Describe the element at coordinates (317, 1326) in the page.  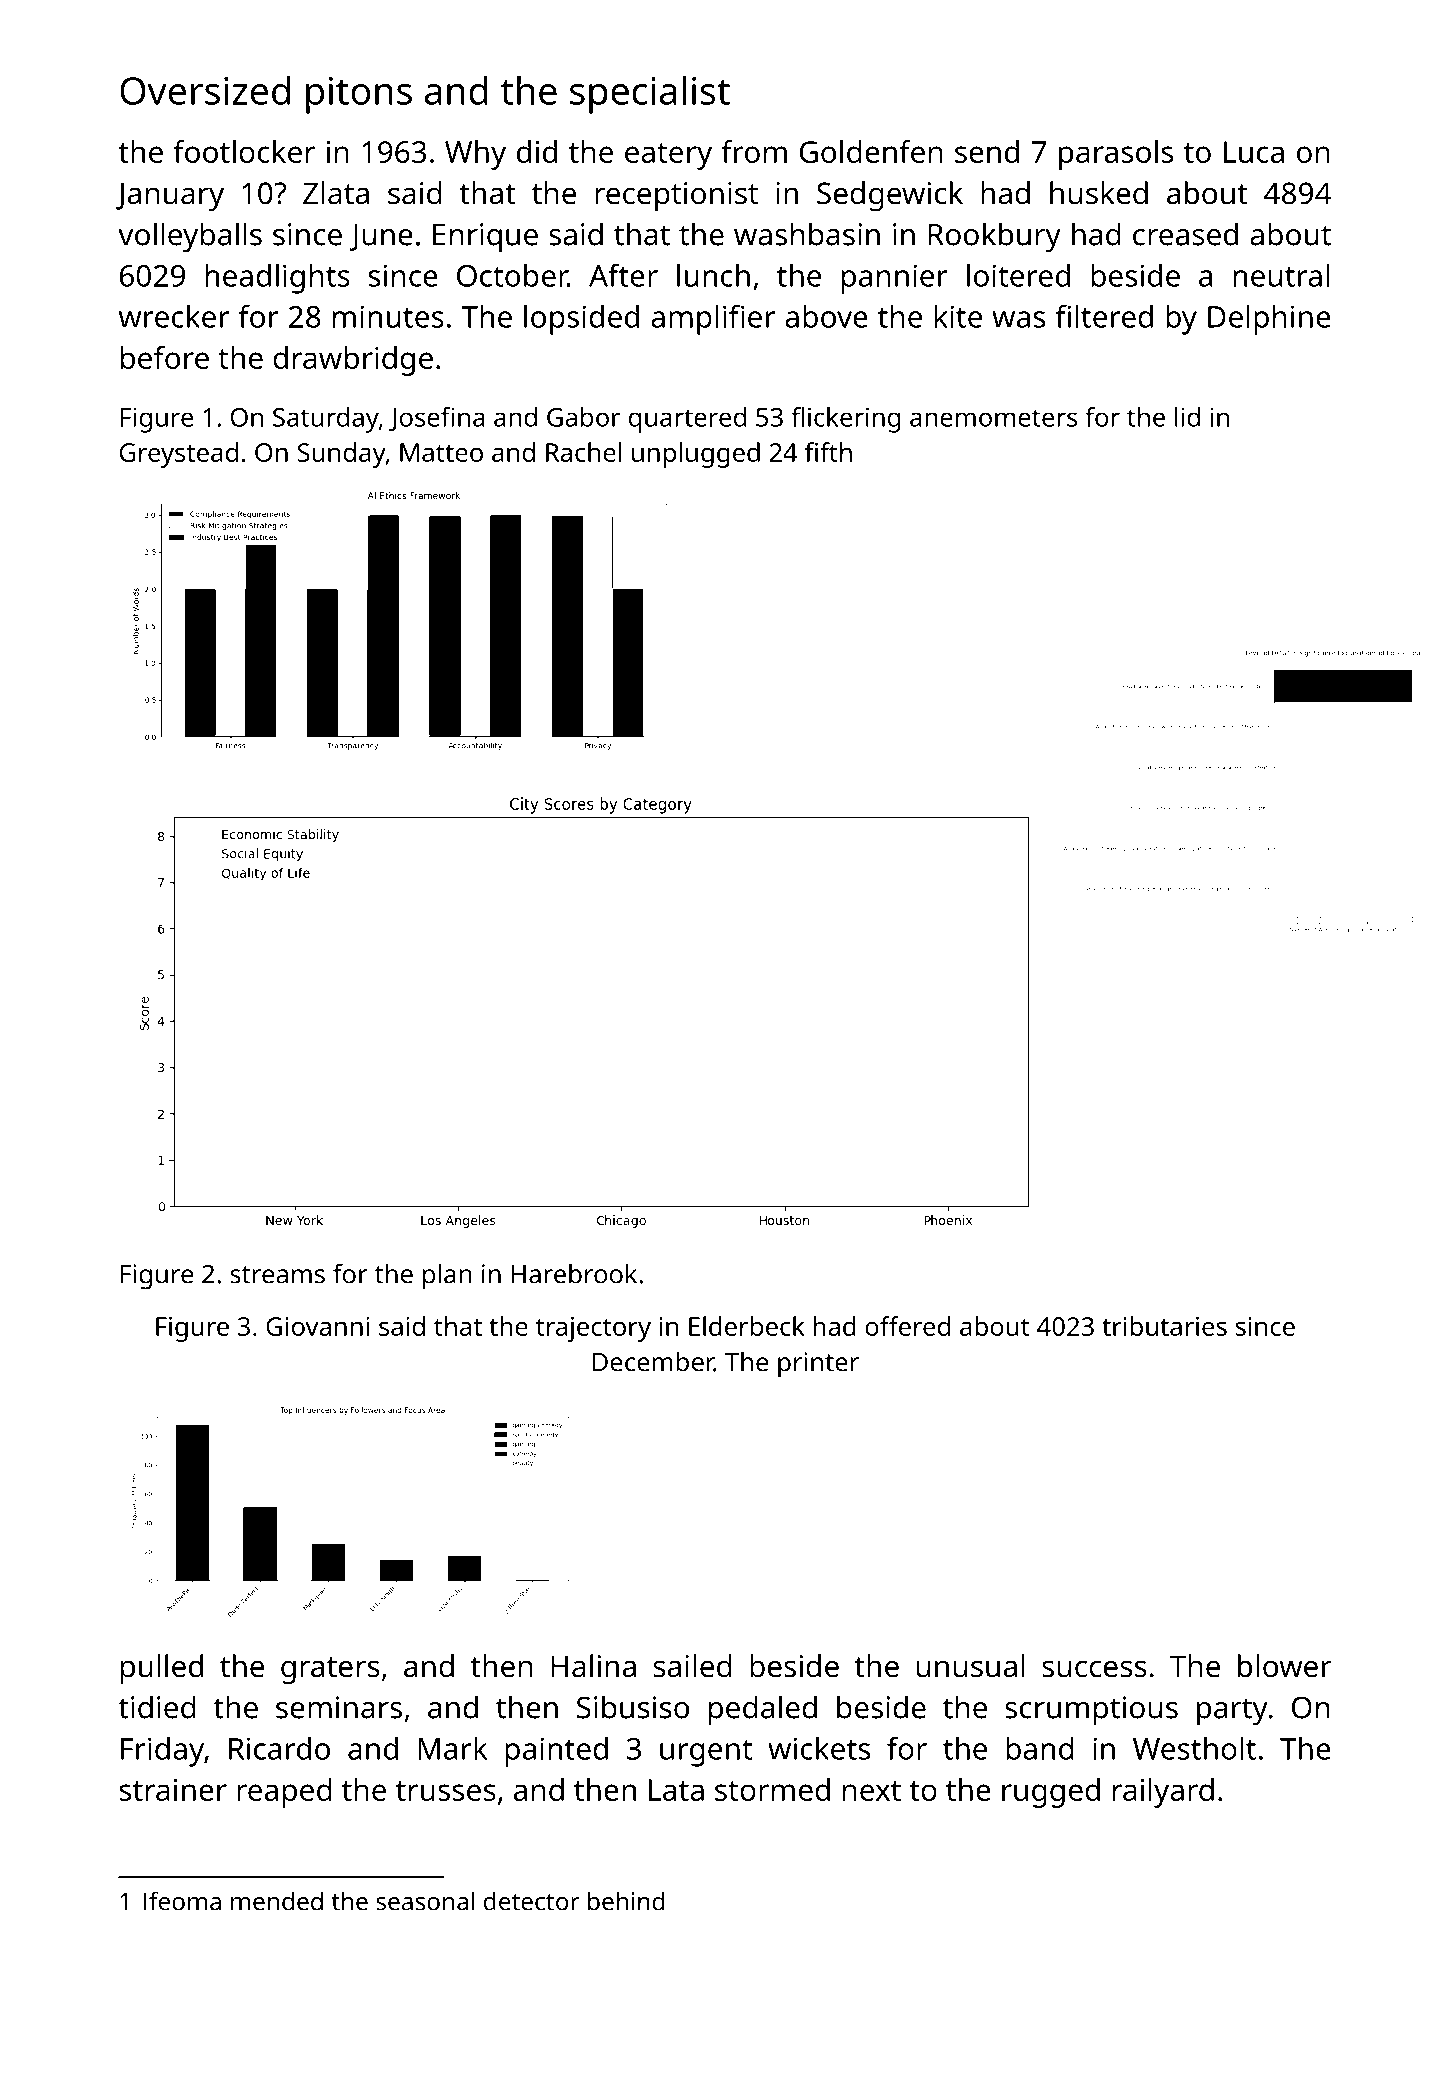
I see `Giovanni` at that location.
